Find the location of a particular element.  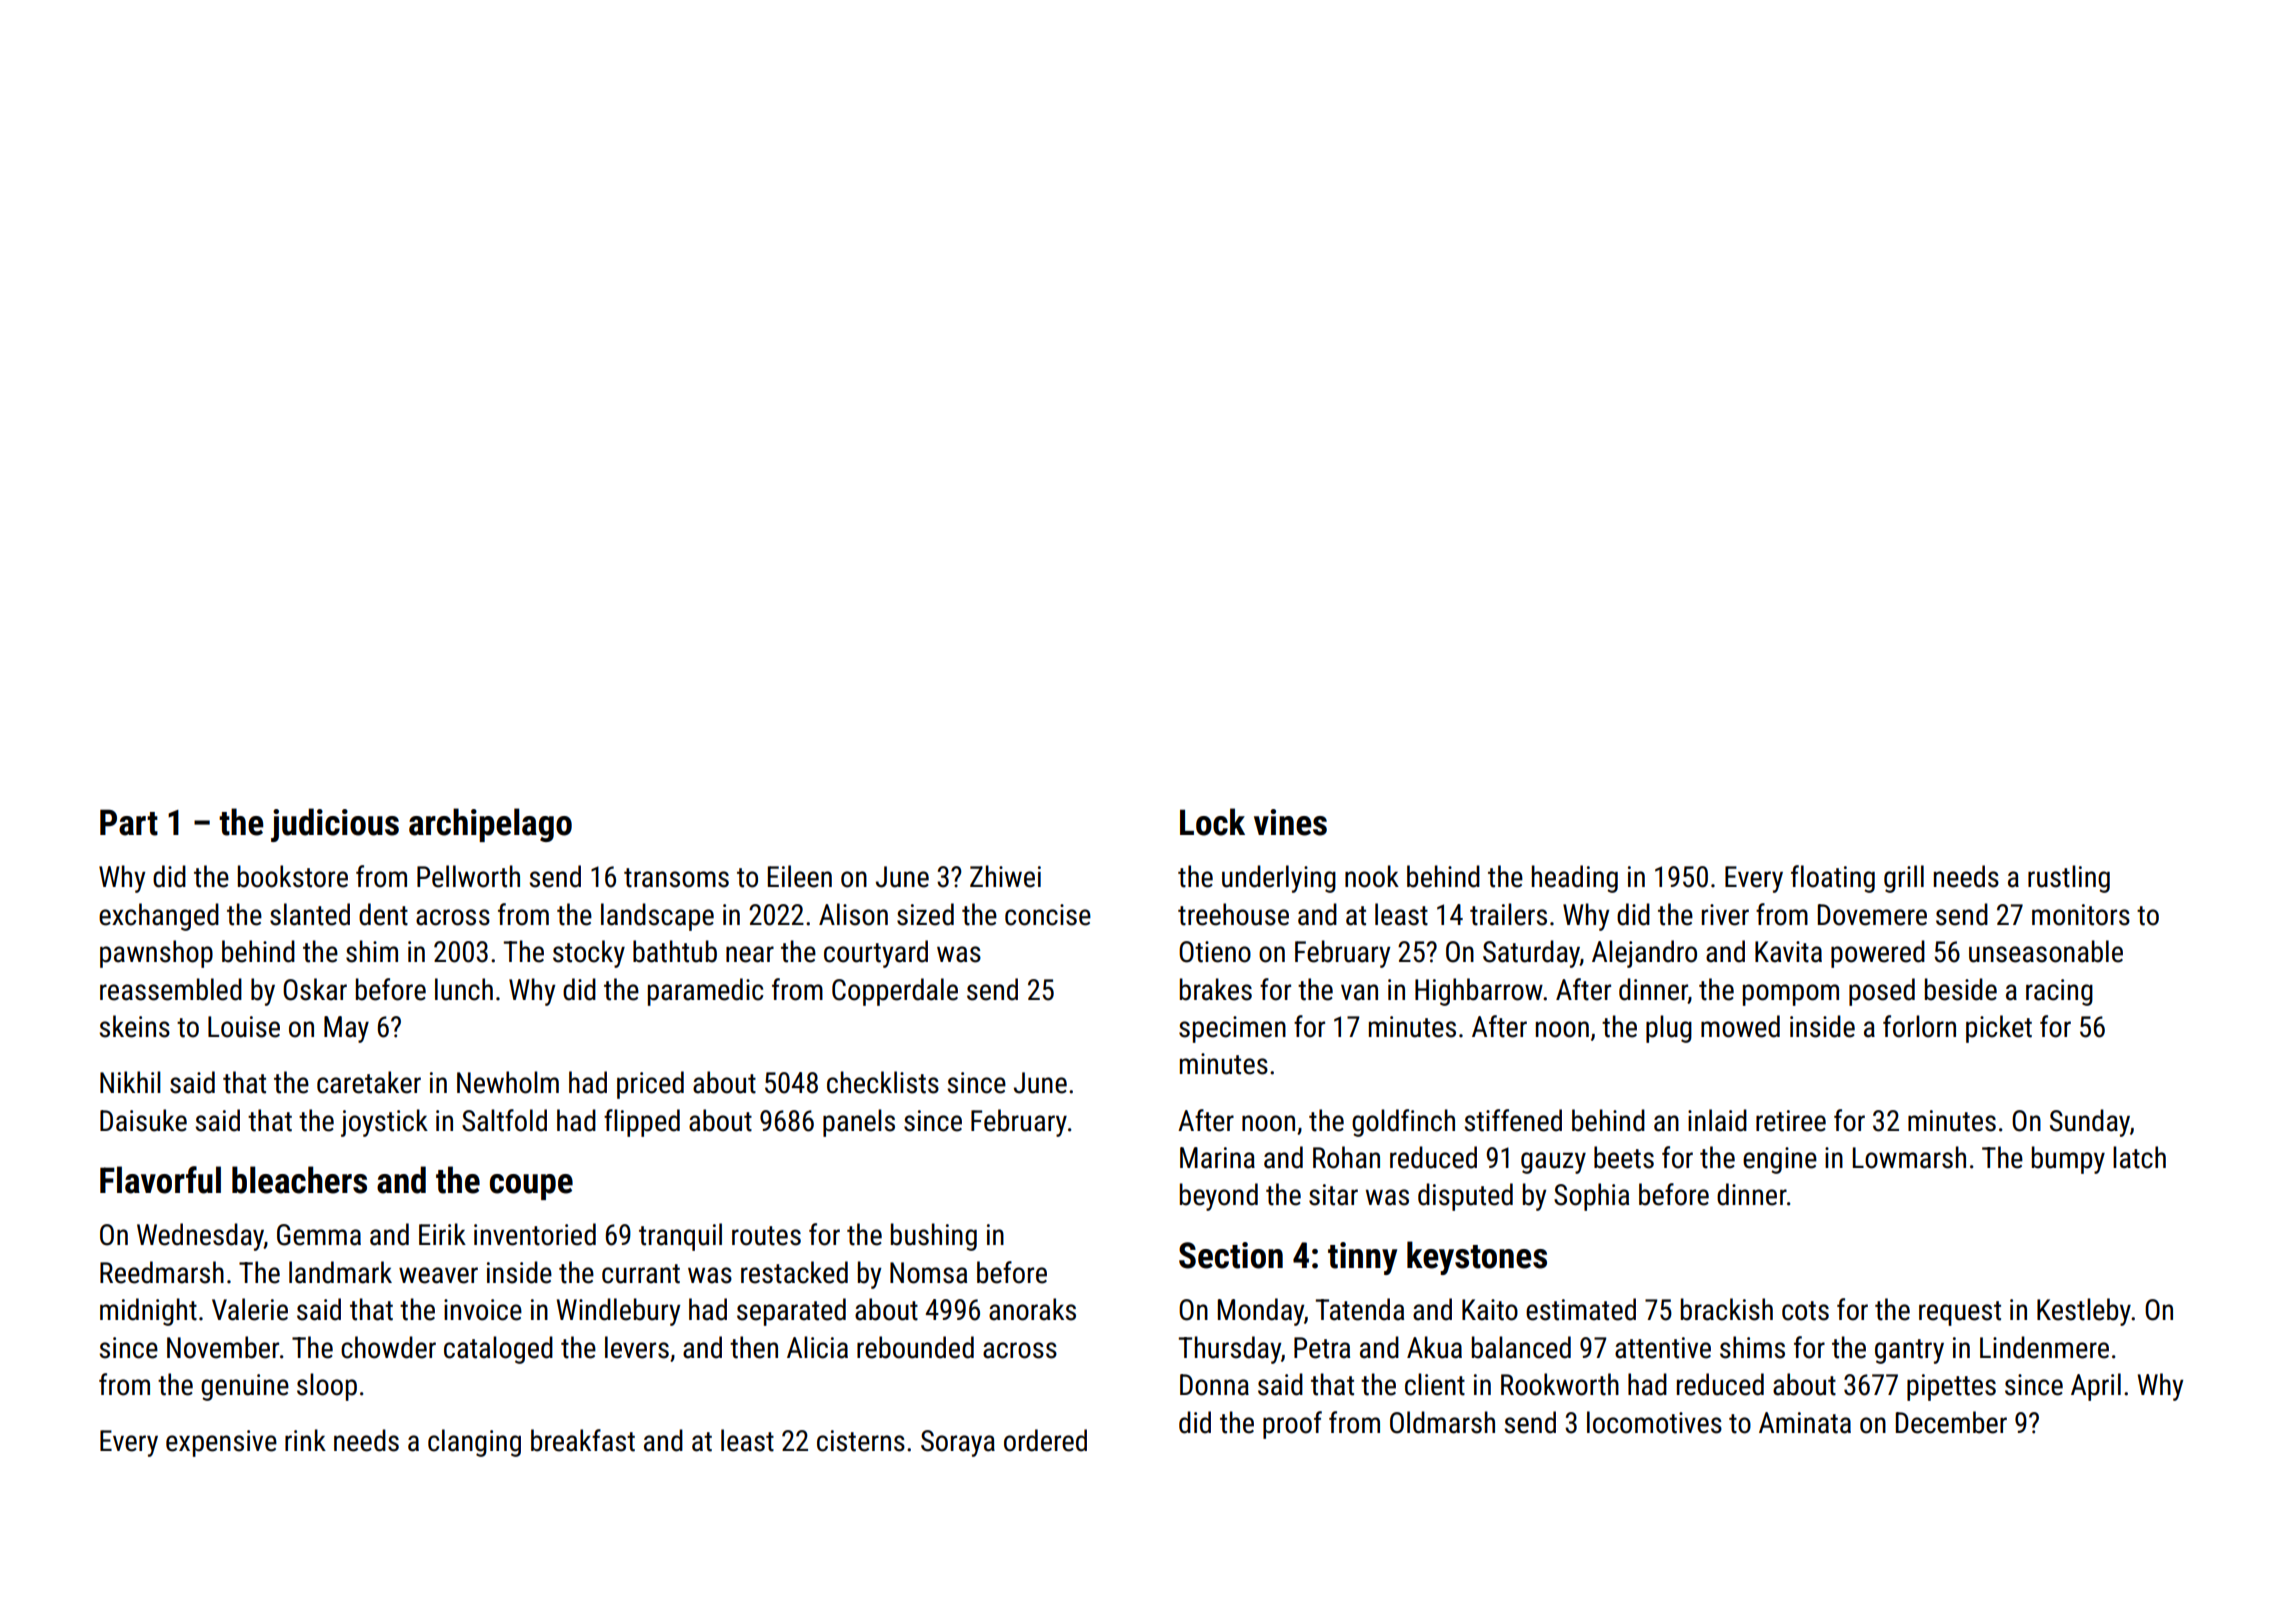

genuine is located at coordinates (245, 1387).
